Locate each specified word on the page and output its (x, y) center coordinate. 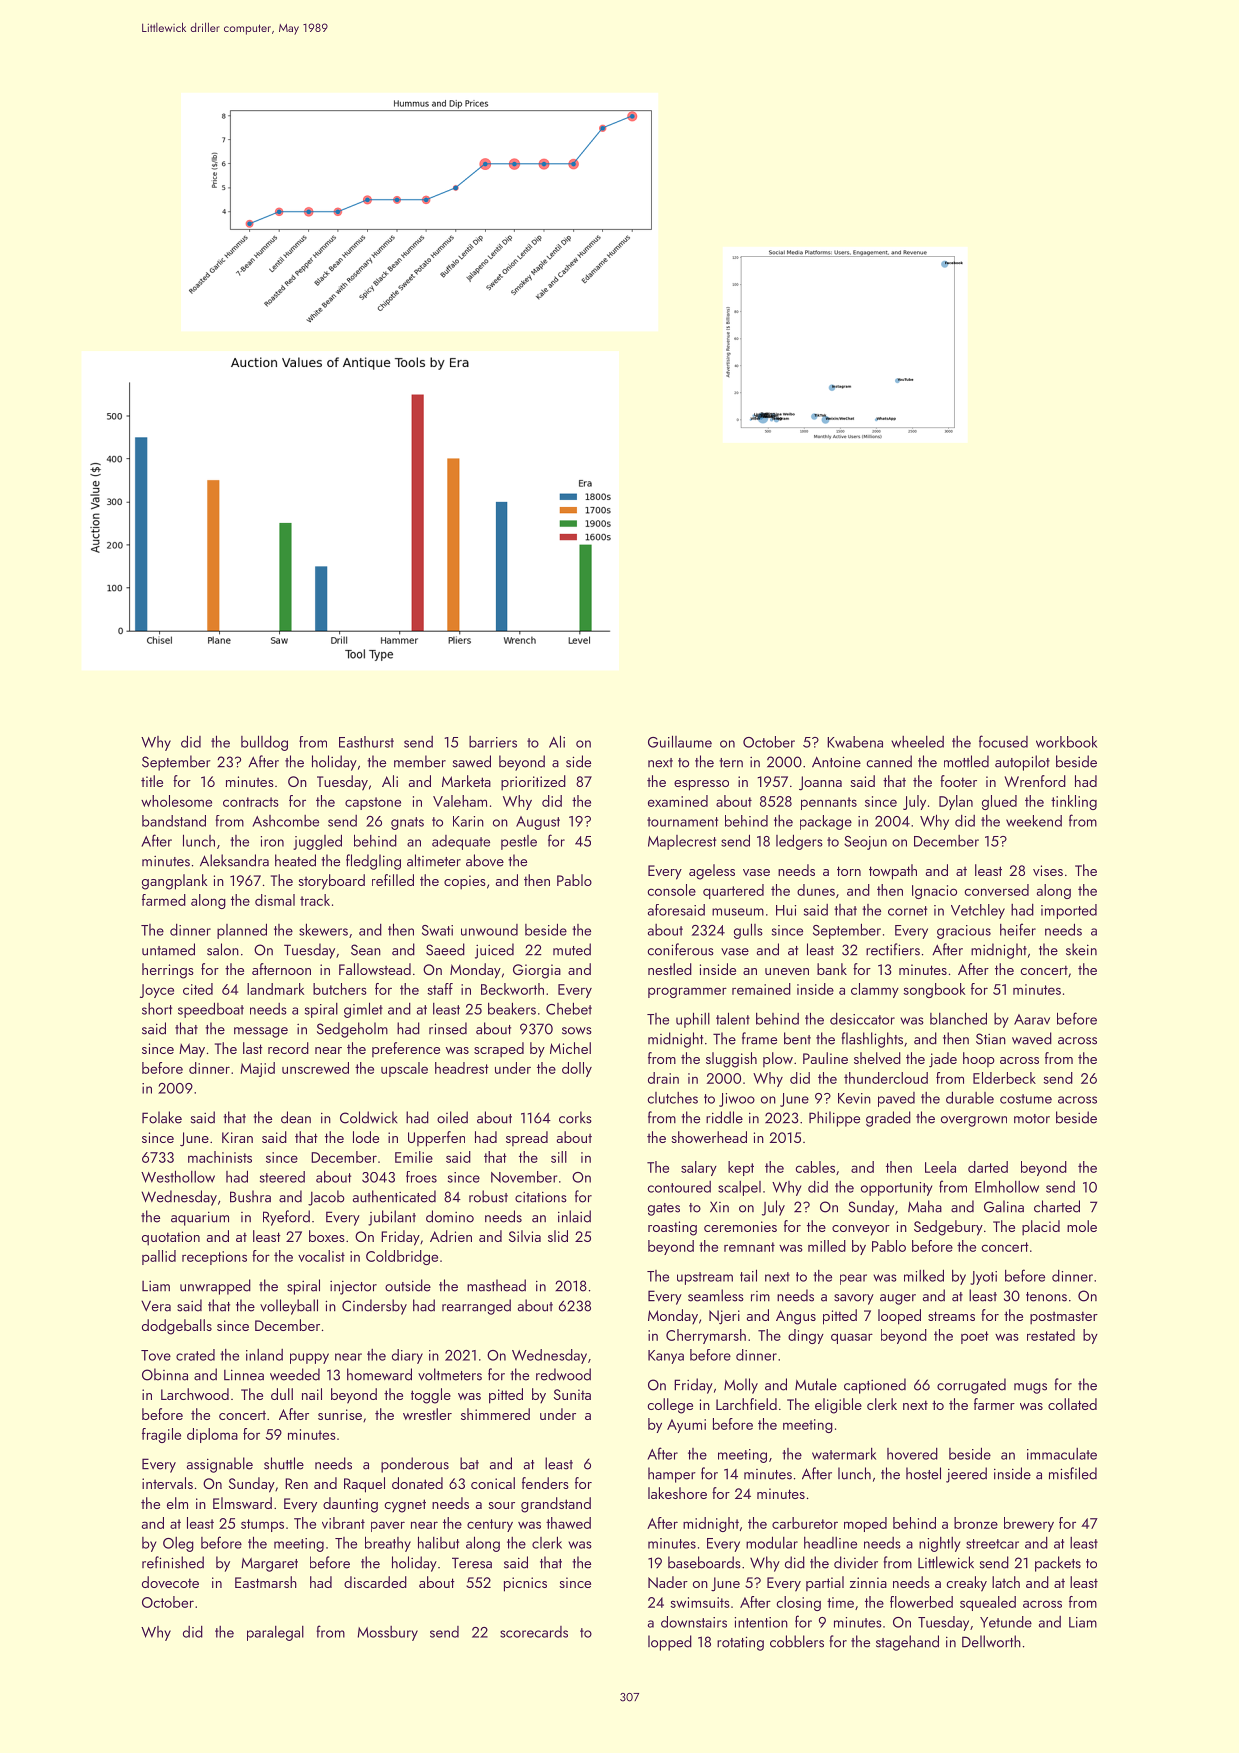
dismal (275, 900)
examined (678, 801)
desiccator (862, 1019)
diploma (212, 1435)
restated (1051, 1335)
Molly (741, 1386)
